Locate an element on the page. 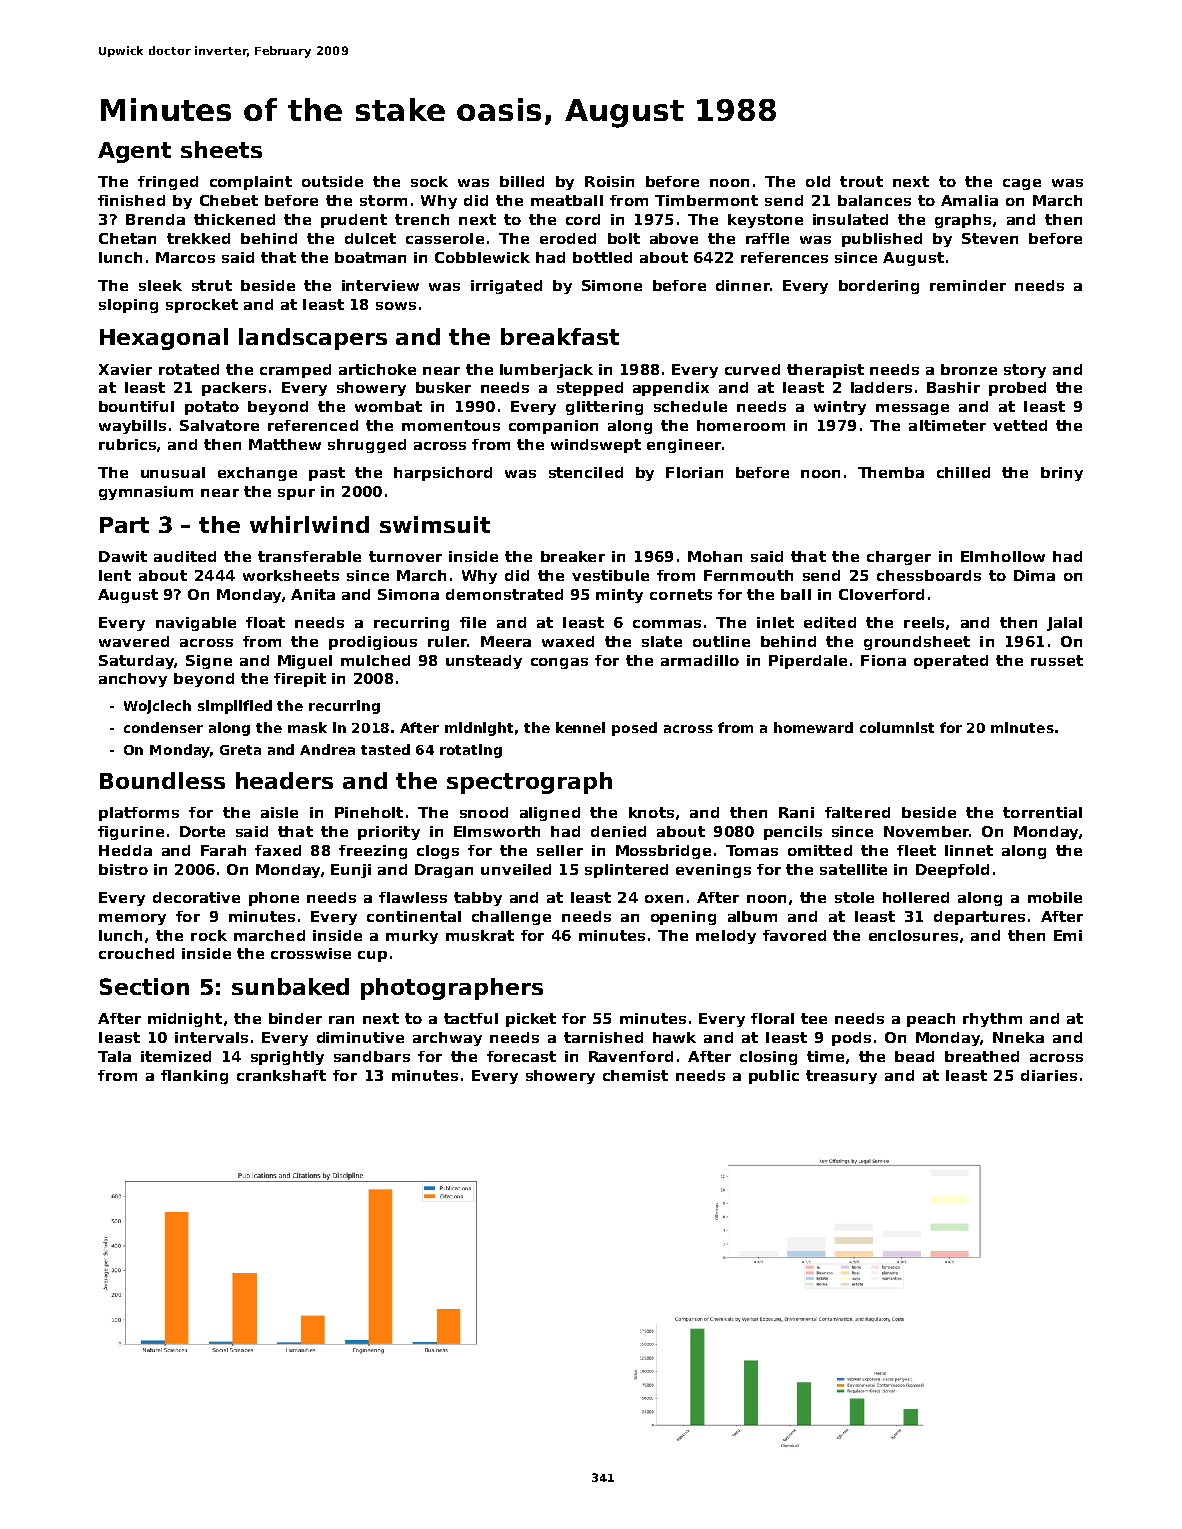 This image has width=1182, height=1529. eroded is located at coordinates (568, 238).
